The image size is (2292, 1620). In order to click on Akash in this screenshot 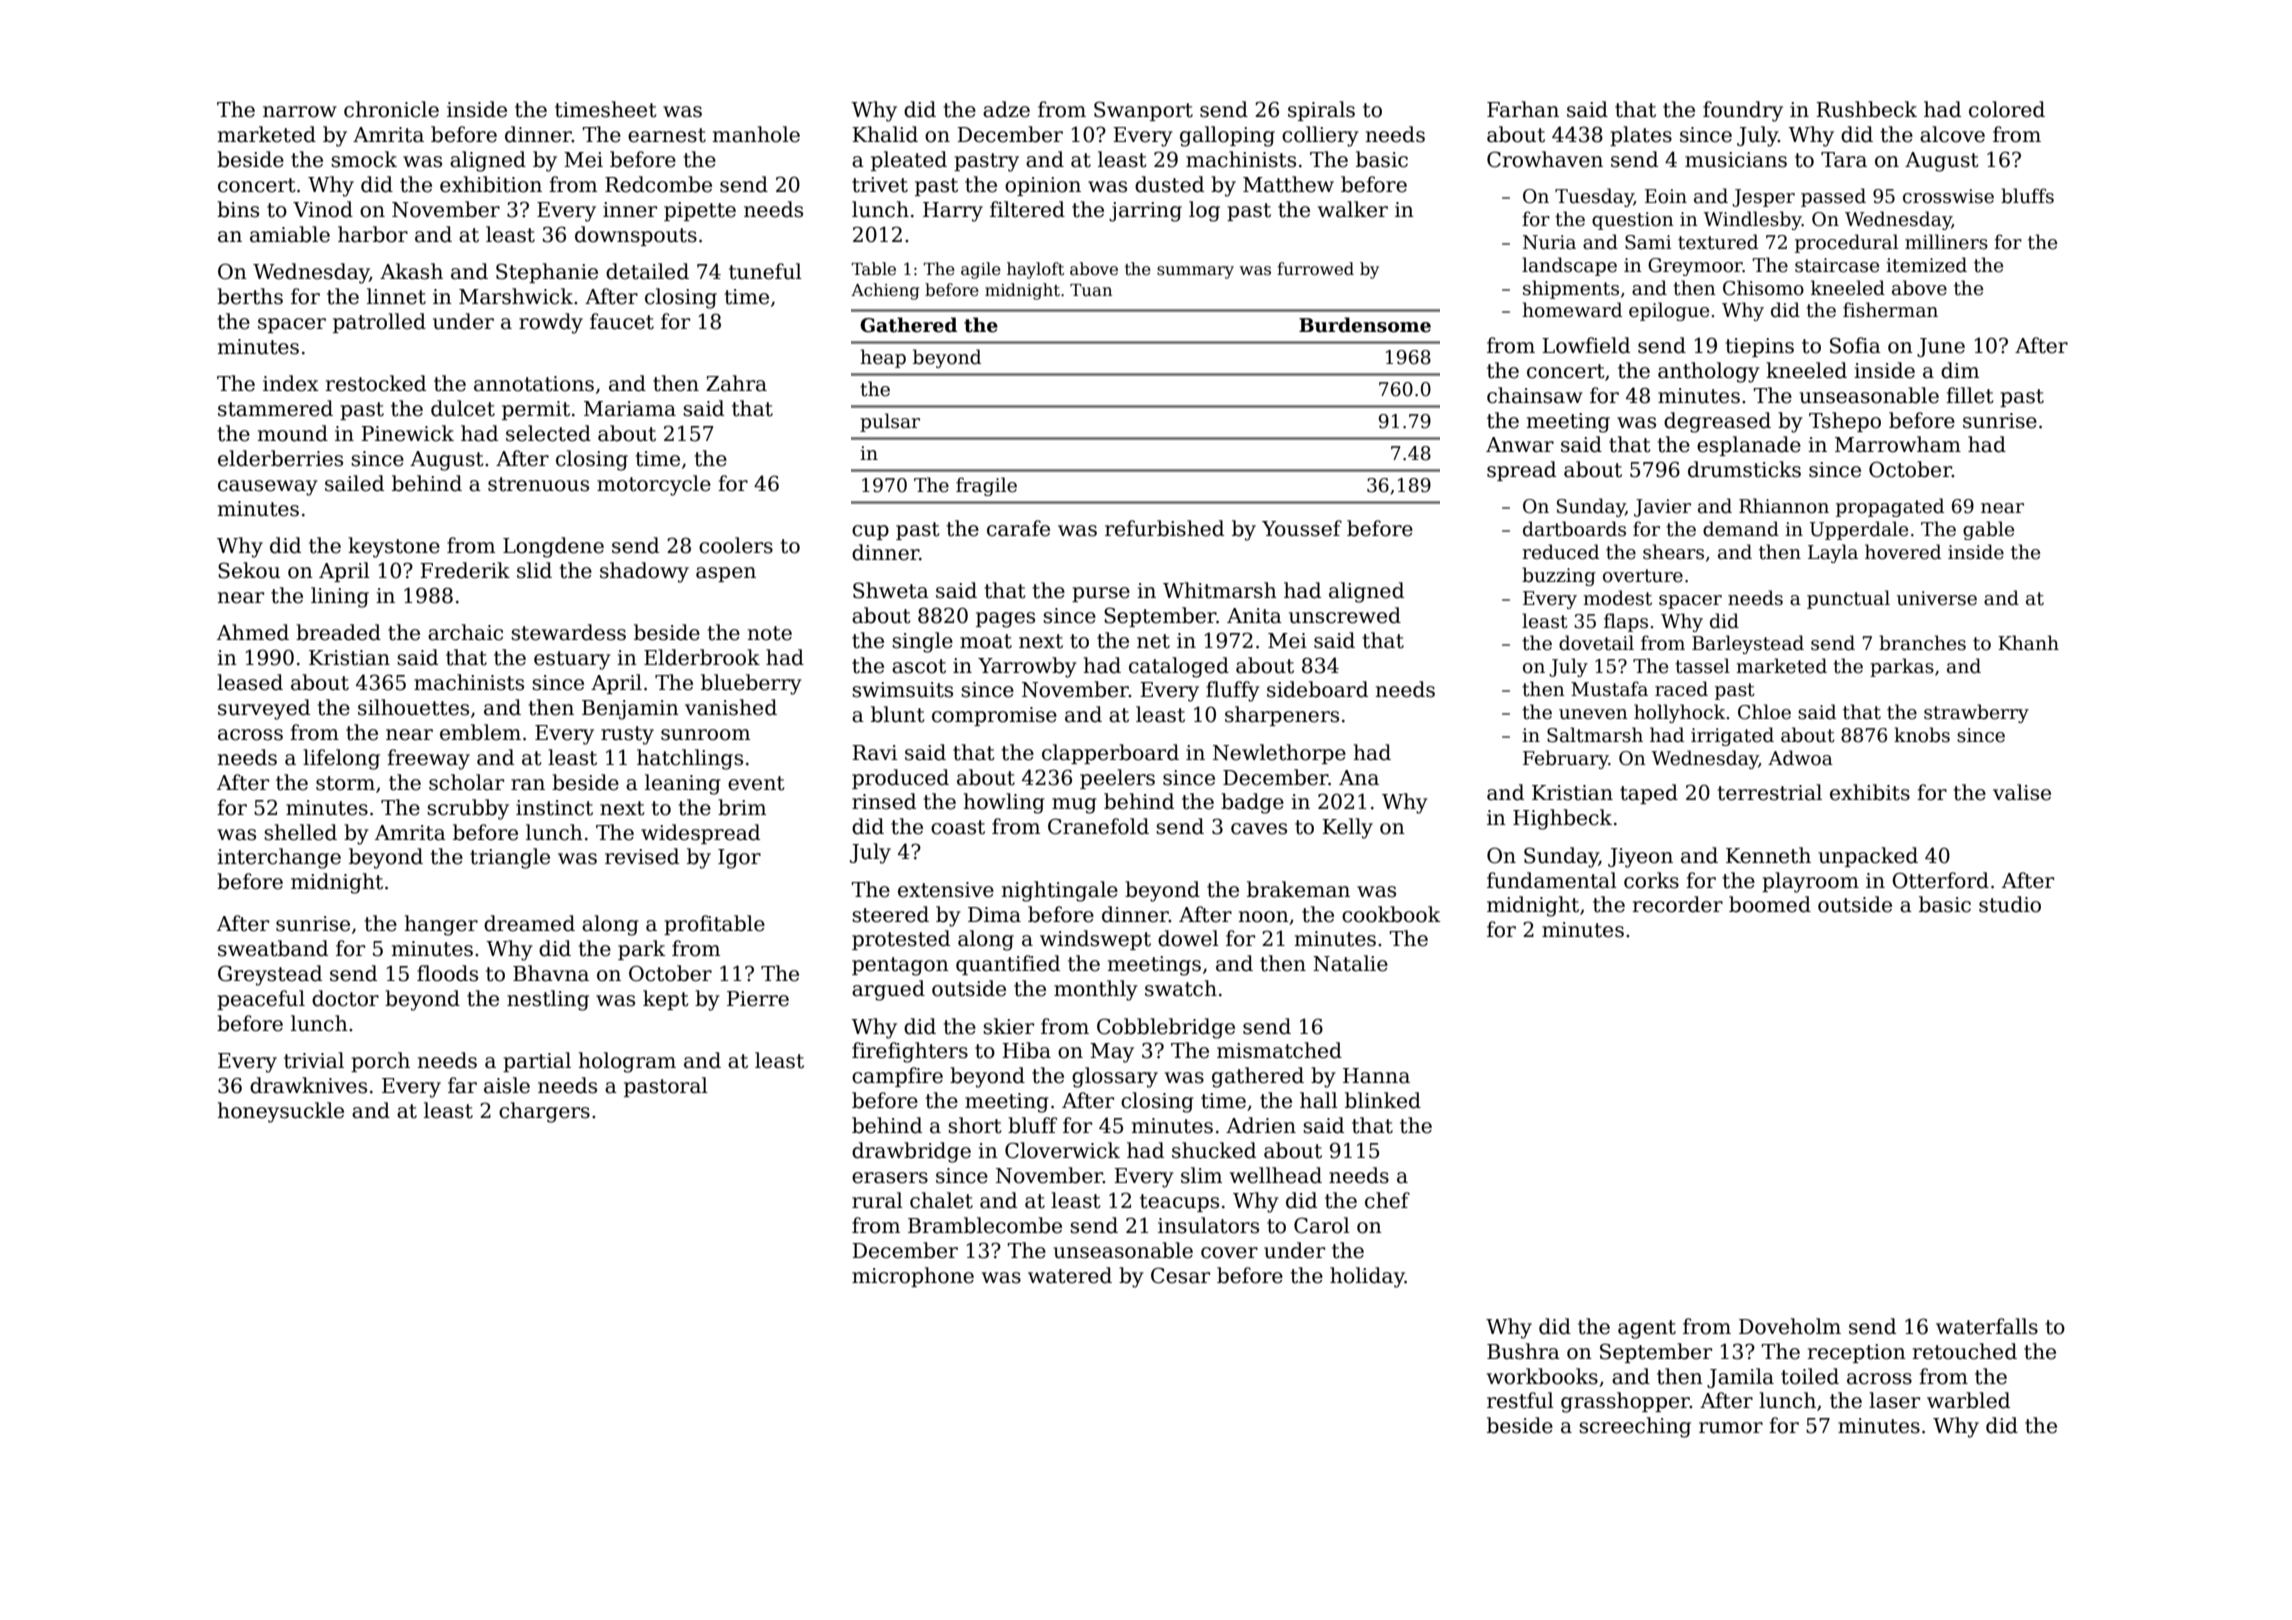, I will do `click(411, 271)`.
